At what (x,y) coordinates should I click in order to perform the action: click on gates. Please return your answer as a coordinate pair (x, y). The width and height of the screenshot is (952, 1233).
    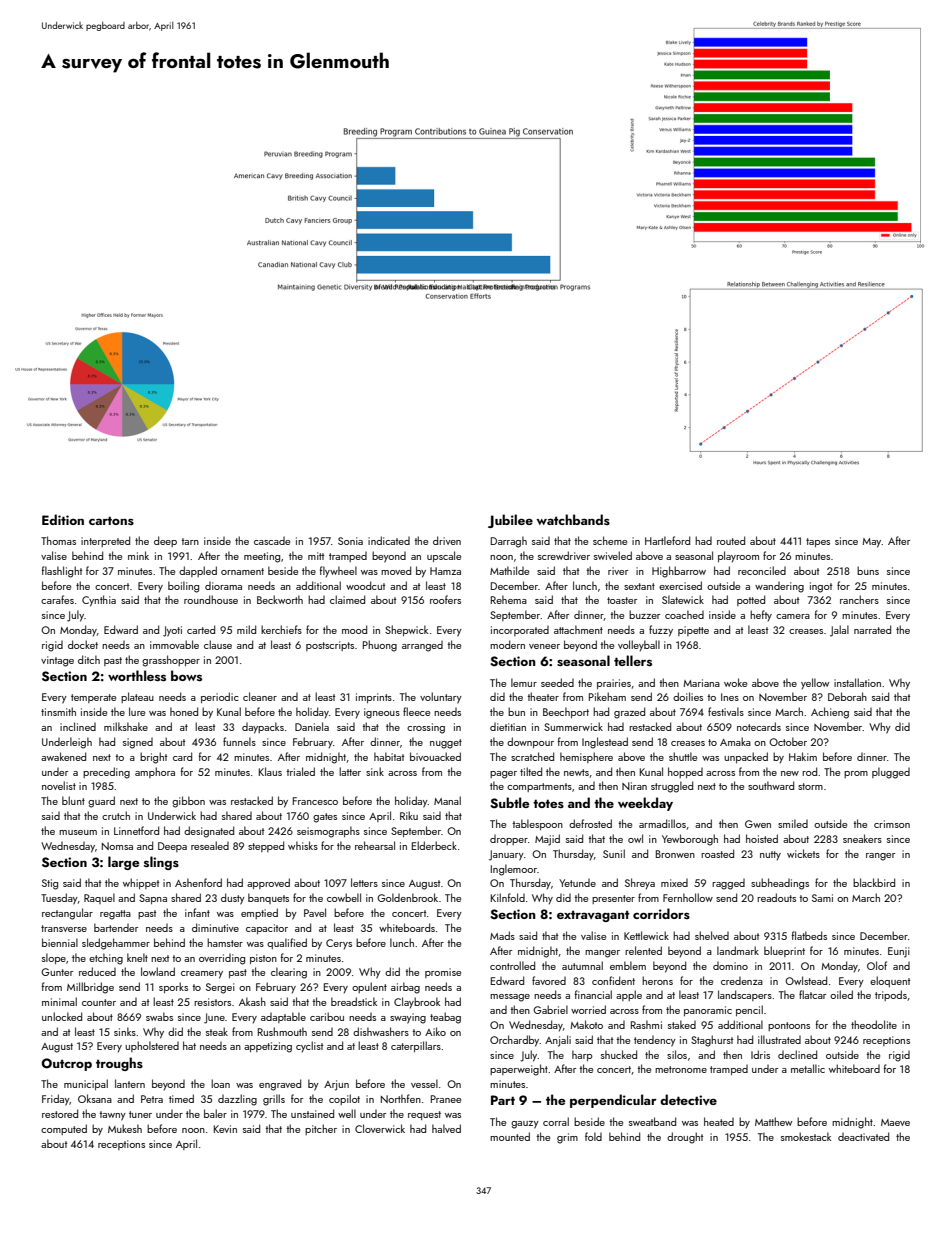
    Looking at the image, I should click on (325, 818).
